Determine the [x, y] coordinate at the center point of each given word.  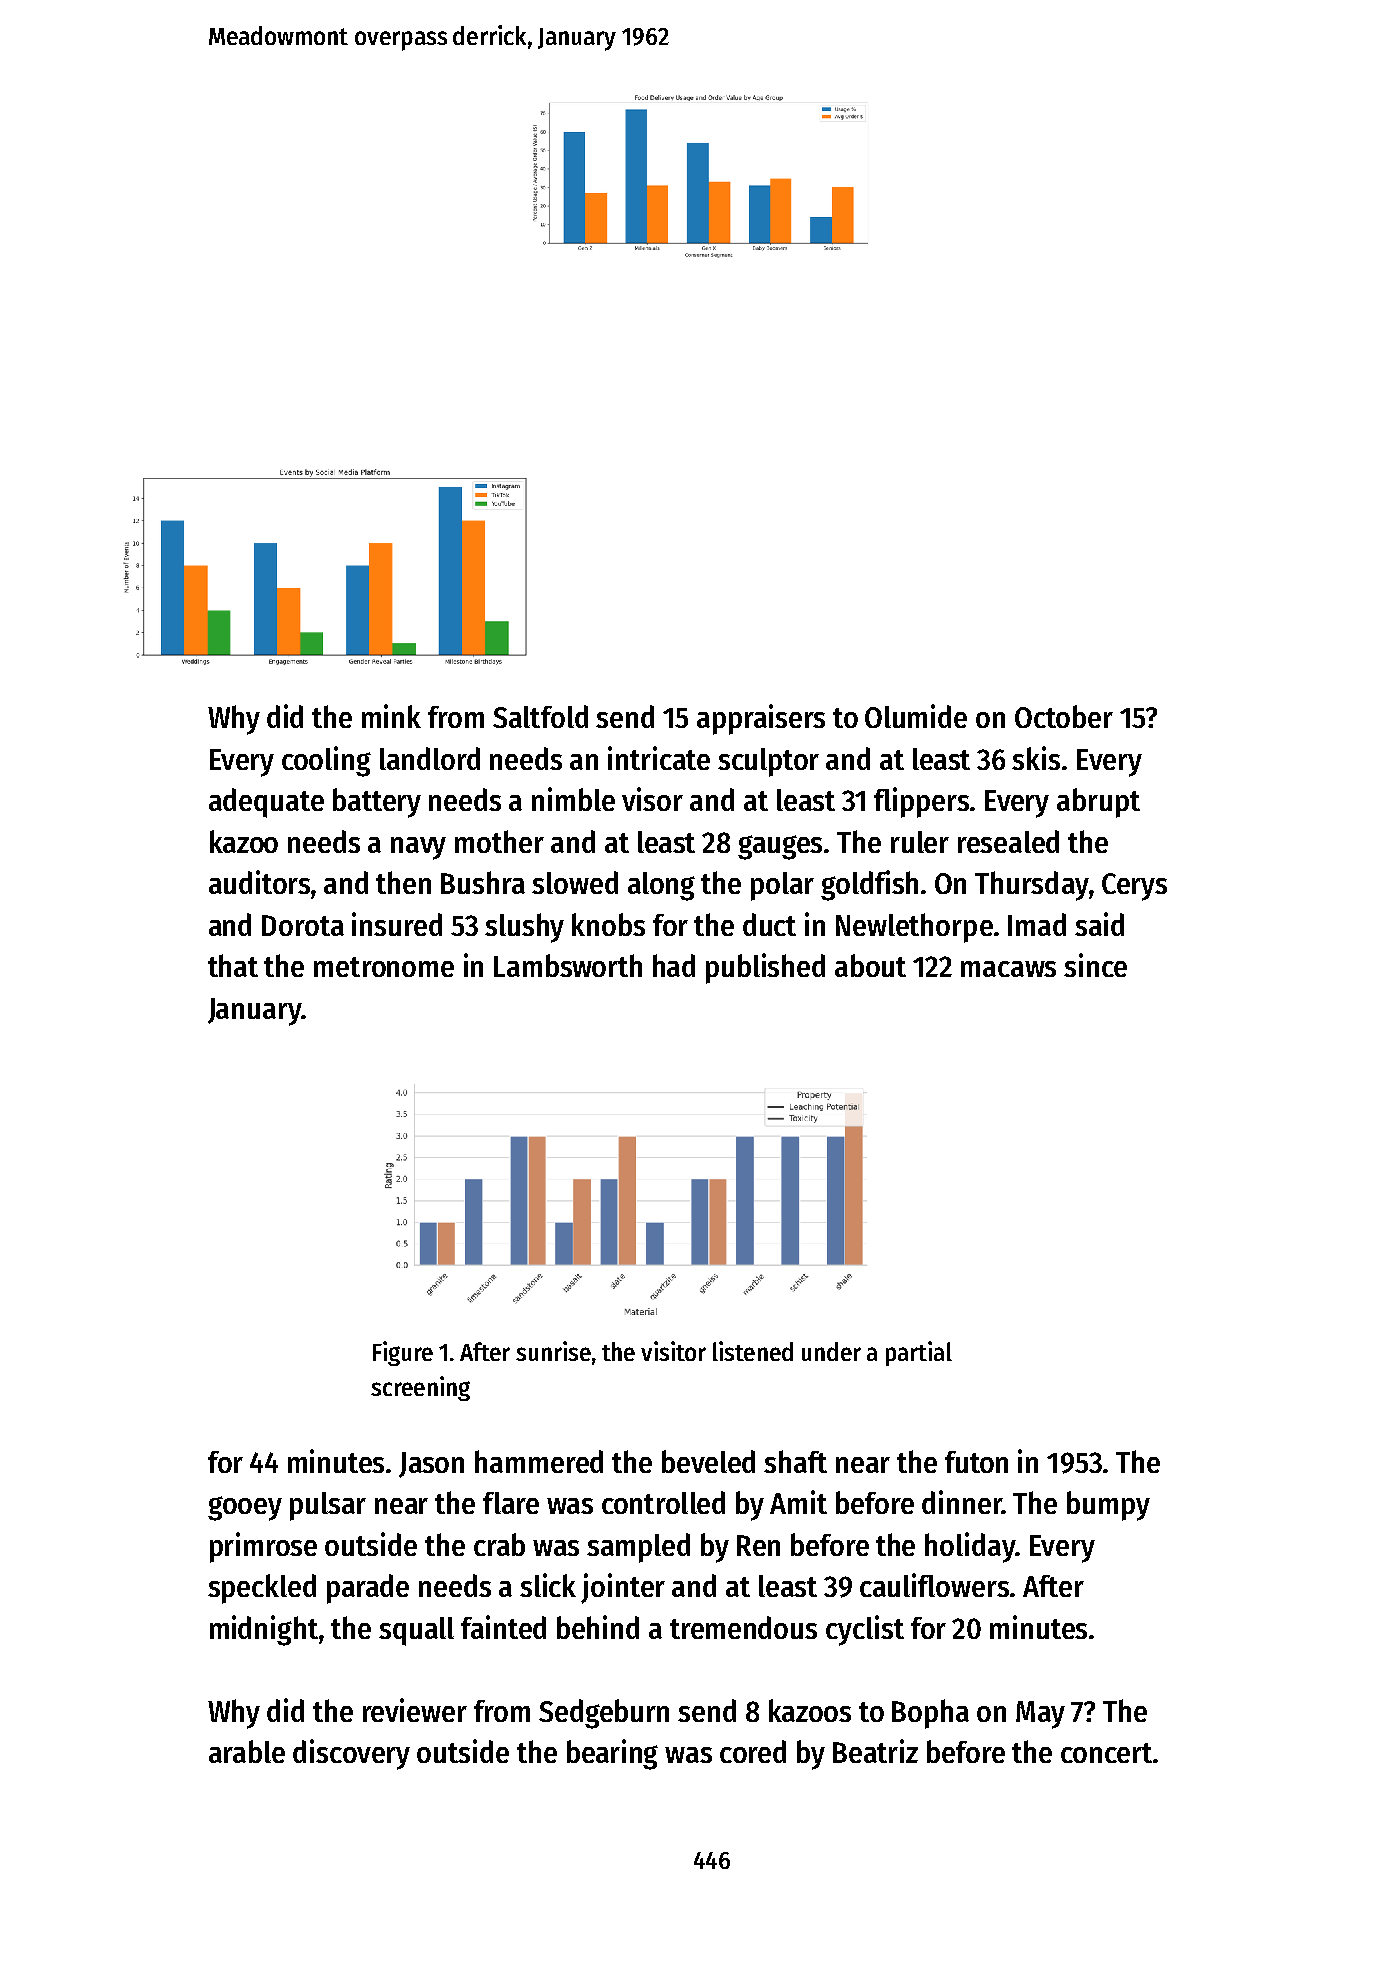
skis [1036, 758]
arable [247, 1751]
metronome [384, 967]
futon [976, 1462]
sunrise [553, 1351]
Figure [403, 1353]
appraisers [761, 719]
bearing [612, 1754]
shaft [795, 1461]
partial [919, 1353]
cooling [326, 761]
